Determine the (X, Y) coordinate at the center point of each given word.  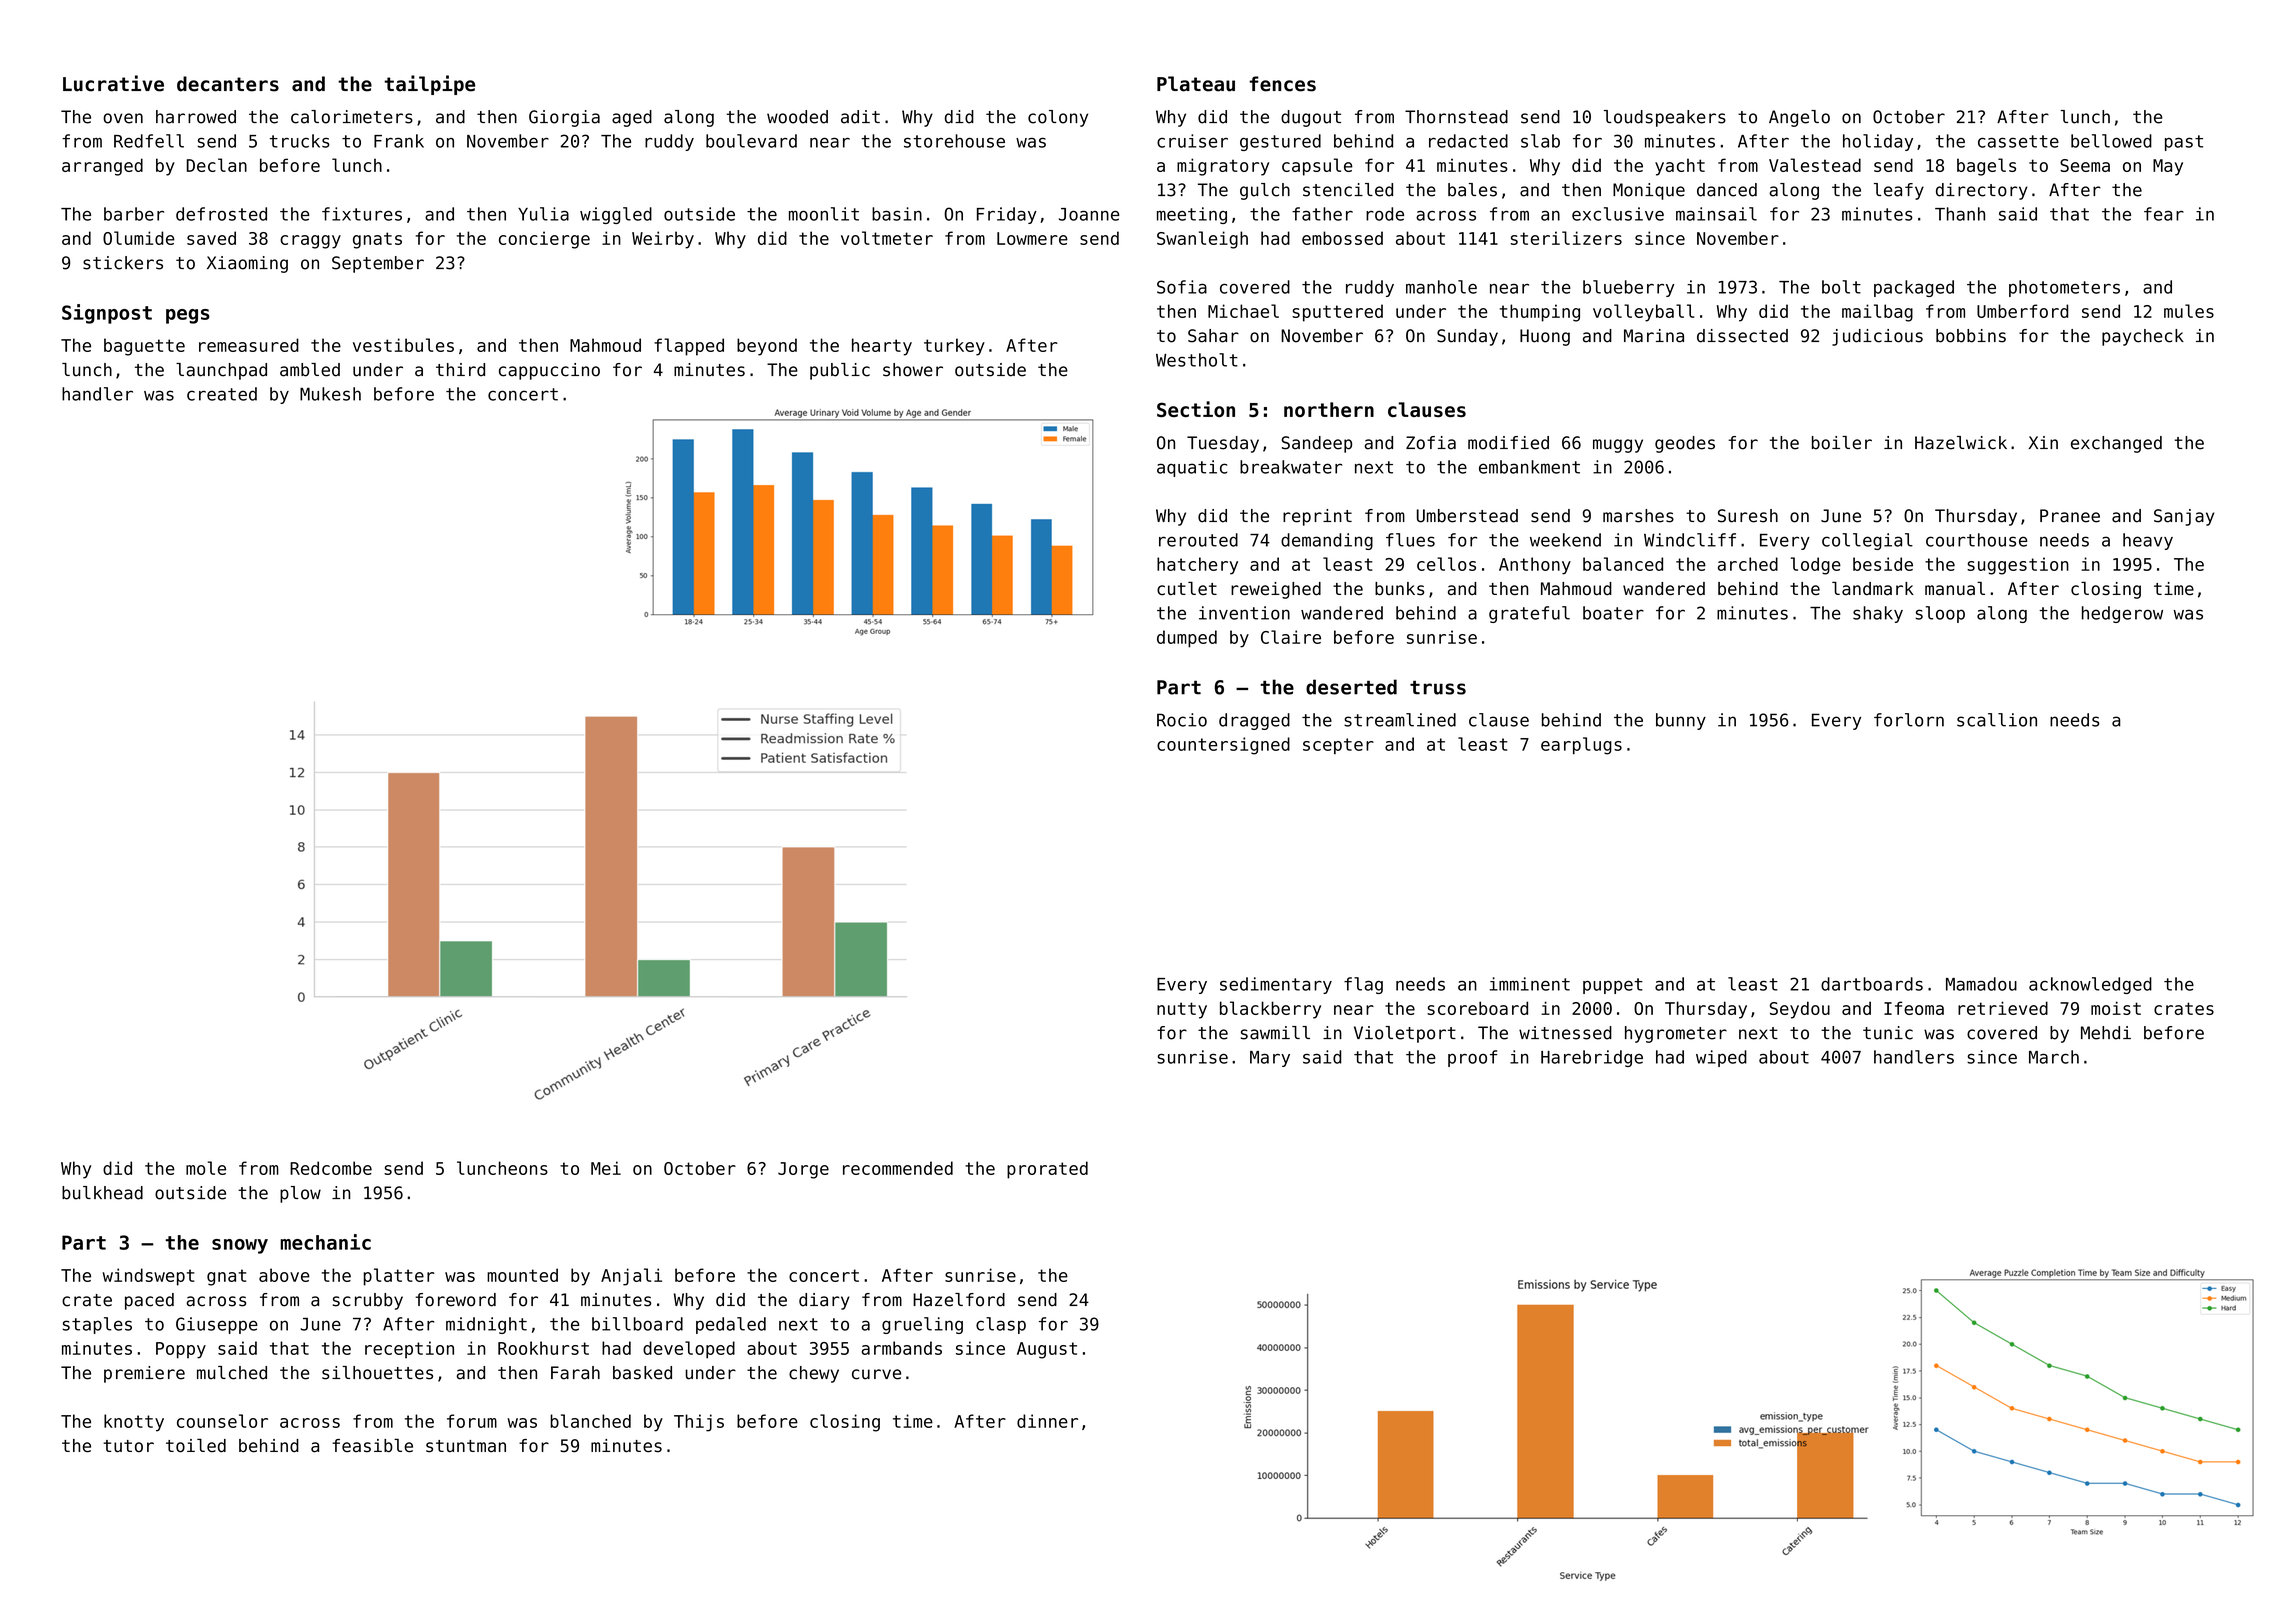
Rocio (1182, 720)
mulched (232, 1373)
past (2184, 143)
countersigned (1223, 746)
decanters (228, 84)
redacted (1468, 141)
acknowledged (2090, 985)
